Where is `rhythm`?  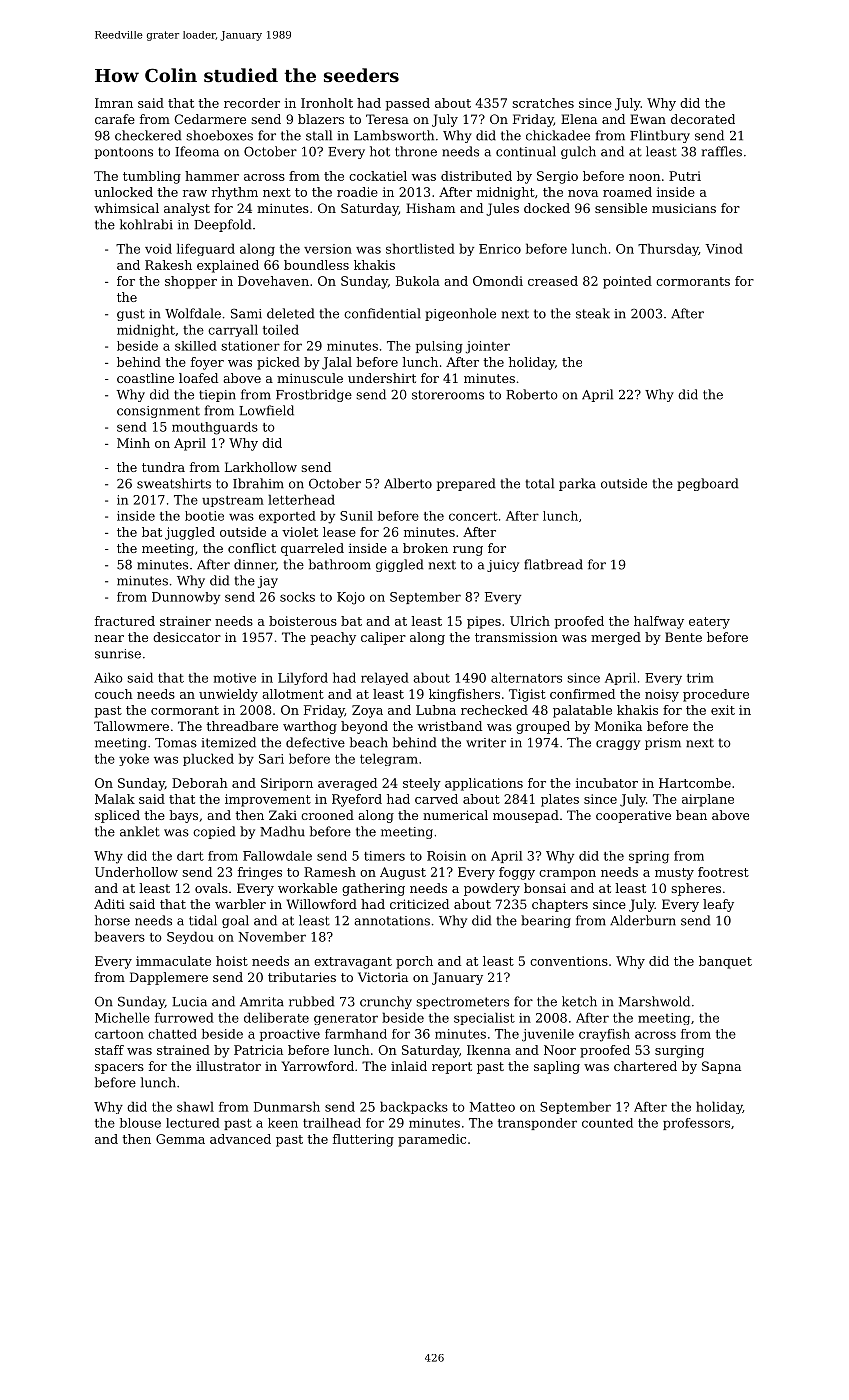
rhythm is located at coordinates (235, 193).
